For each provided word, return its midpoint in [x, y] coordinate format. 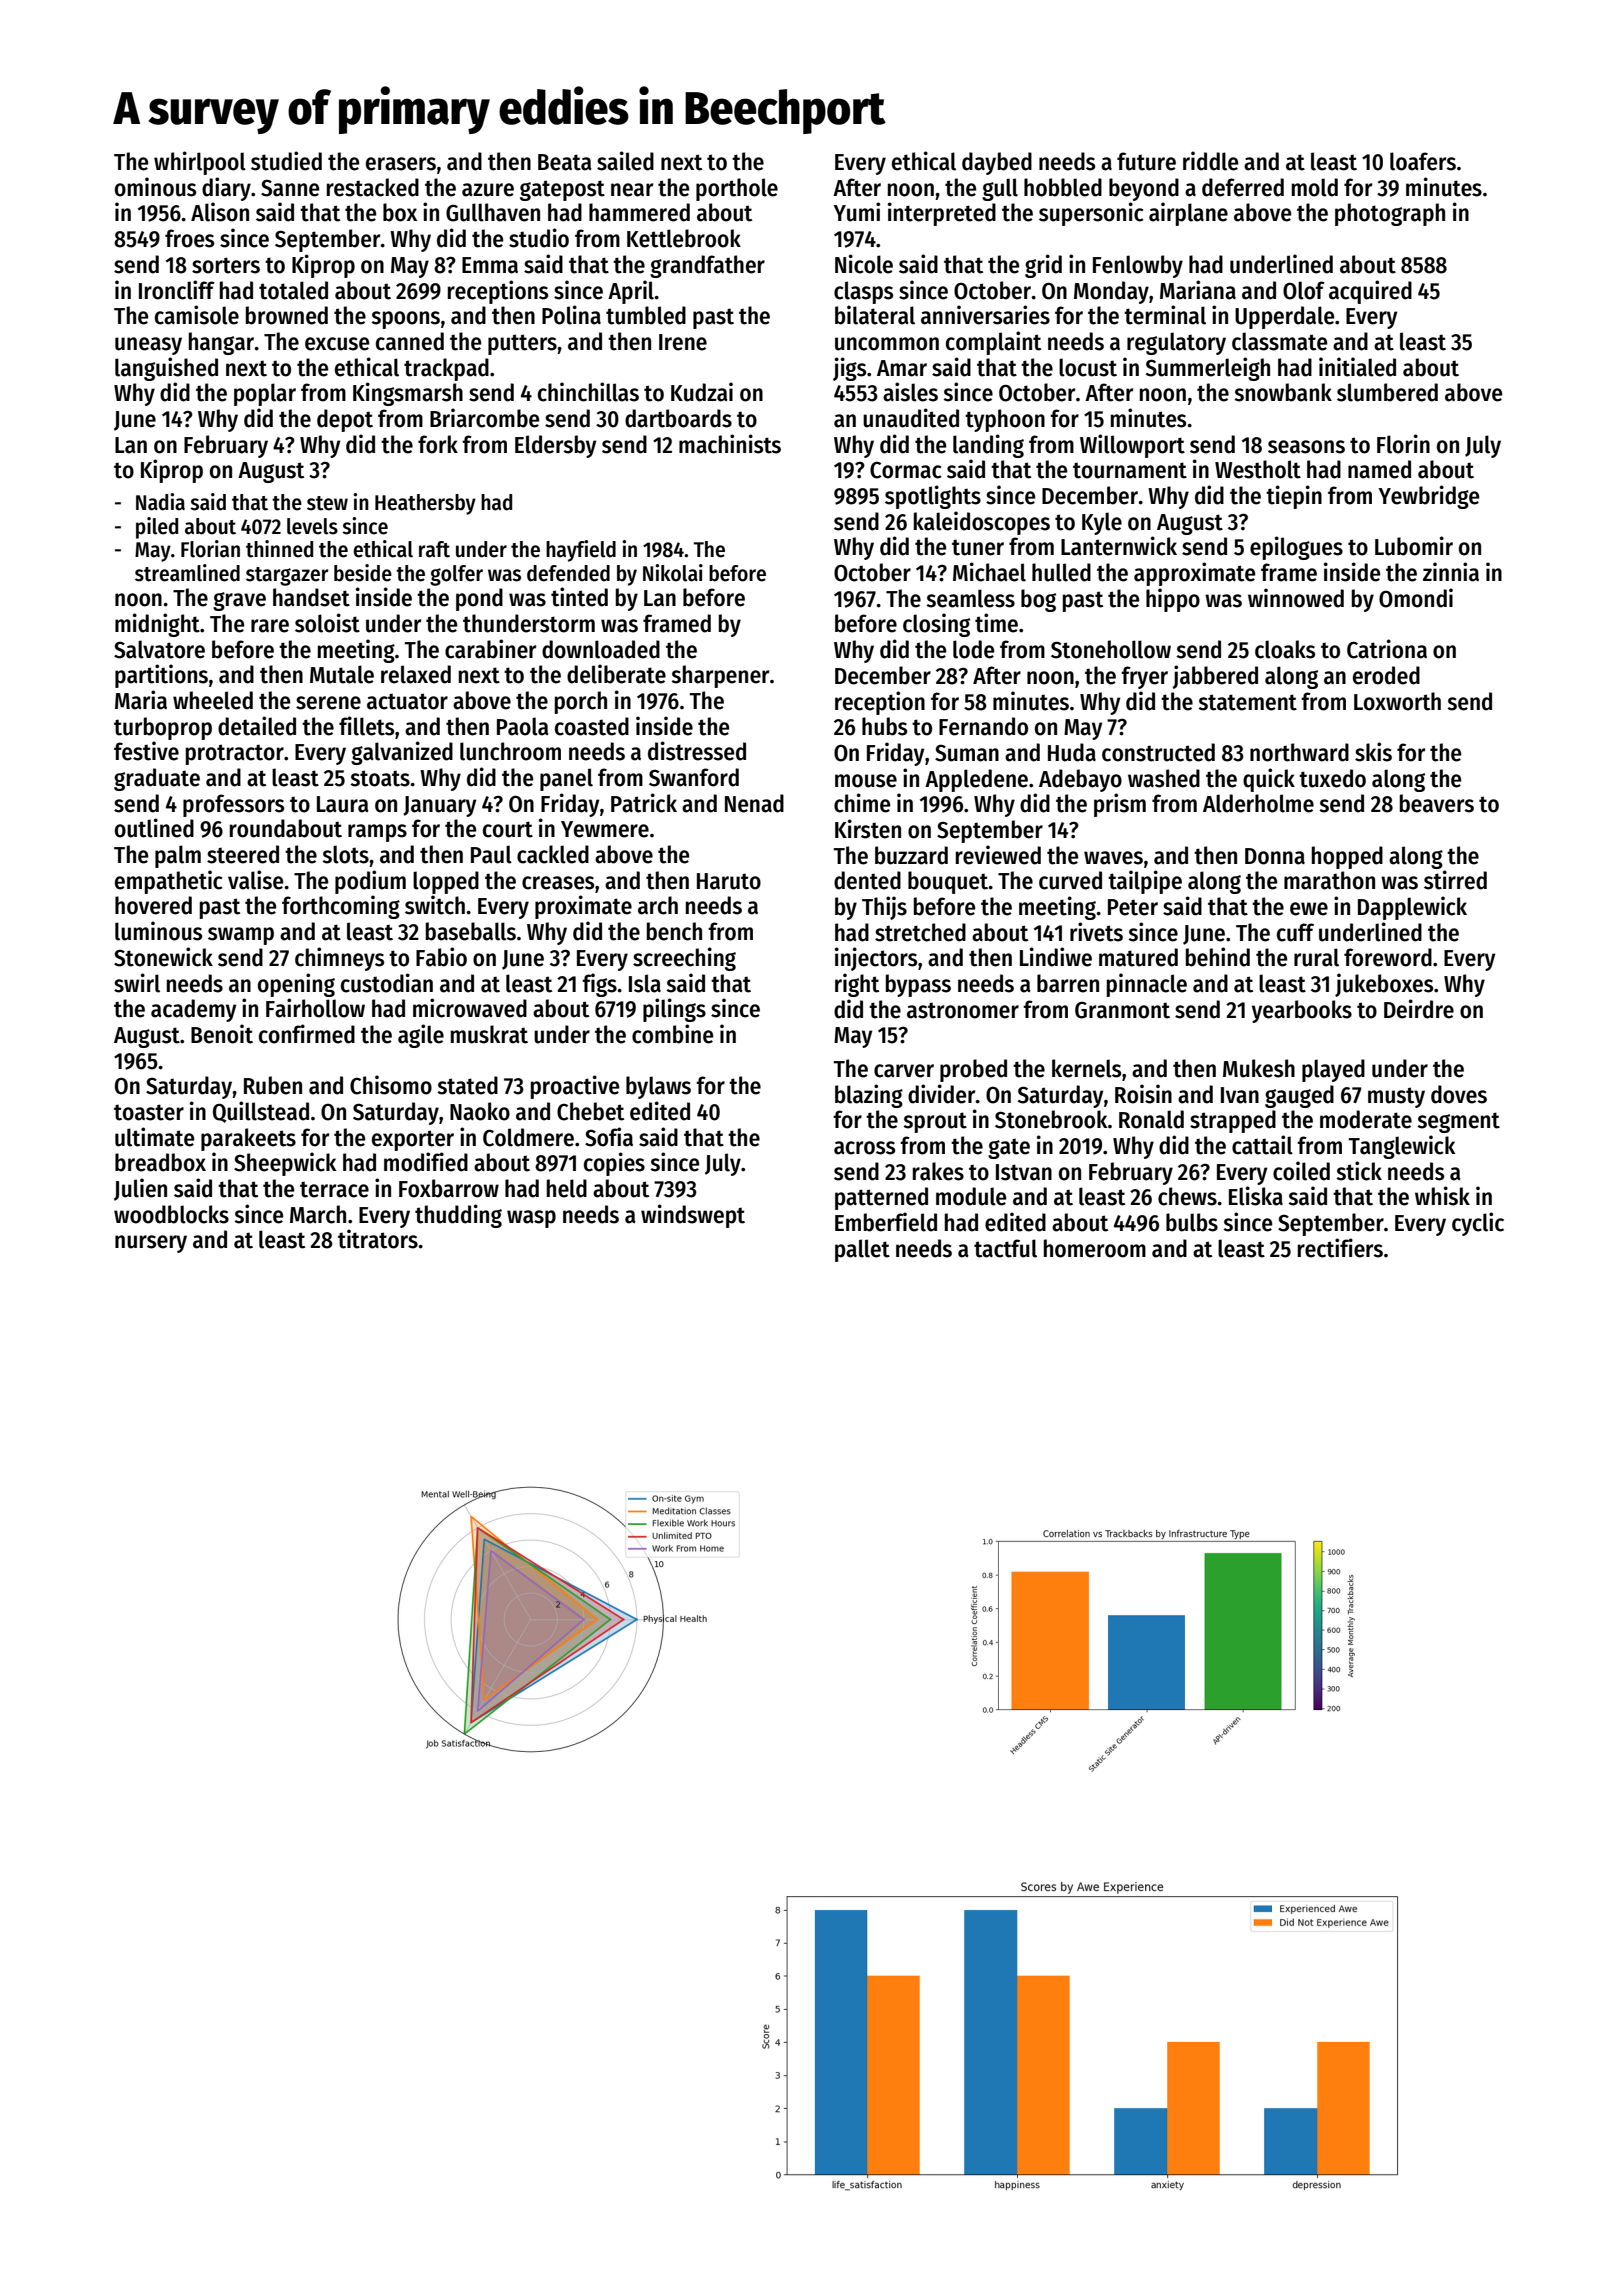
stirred [1455, 880]
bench [674, 931]
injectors [876, 959]
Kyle [1102, 523]
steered [243, 854]
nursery [151, 1244]
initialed [1357, 367]
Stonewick [163, 957]
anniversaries [985, 315]
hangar [221, 343]
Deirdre [1419, 1009]
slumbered [1387, 392]
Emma [490, 265]
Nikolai [673, 573]
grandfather [707, 266]
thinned [279, 549]
